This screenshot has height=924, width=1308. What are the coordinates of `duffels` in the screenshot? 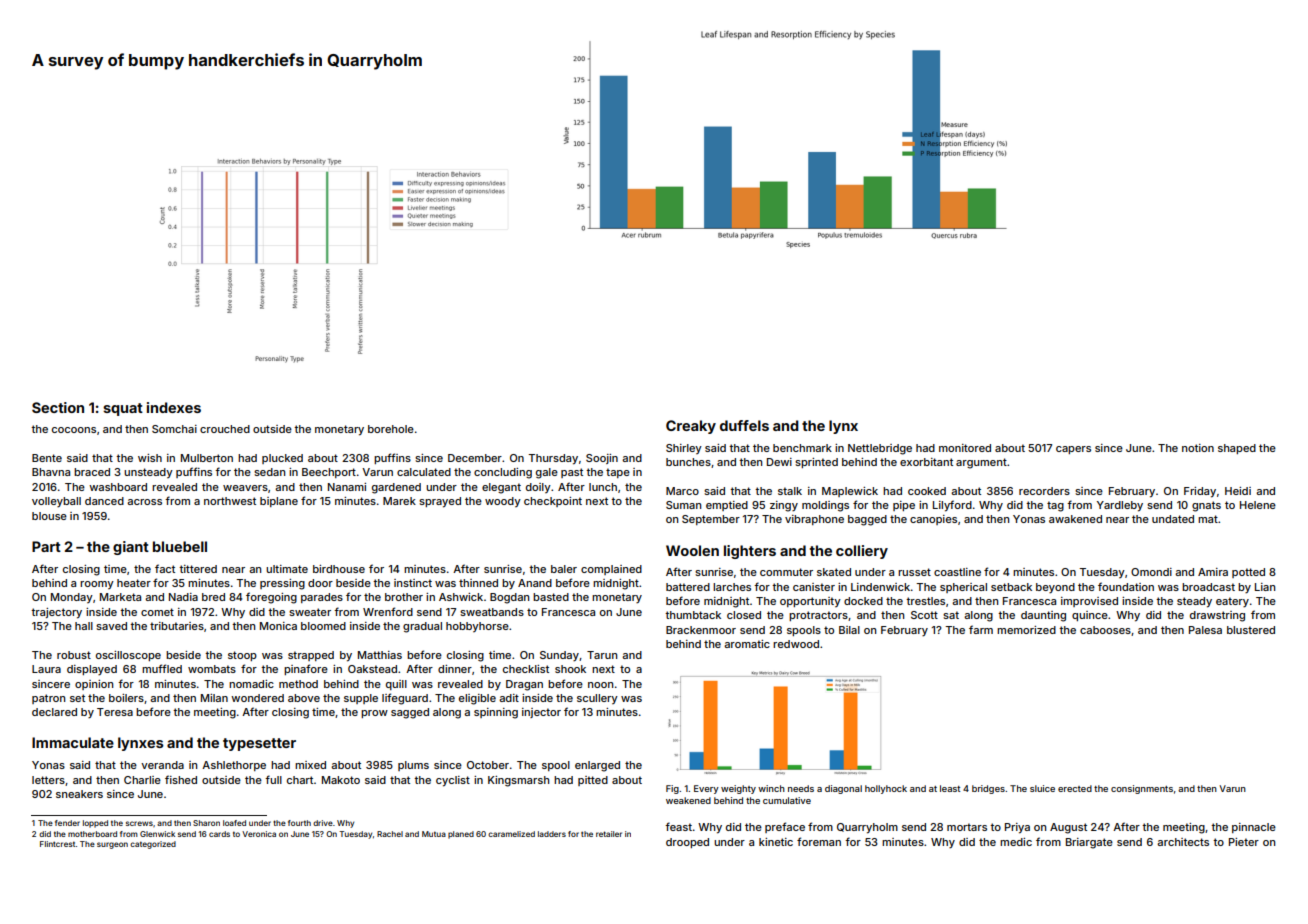 It's located at (744, 425).
